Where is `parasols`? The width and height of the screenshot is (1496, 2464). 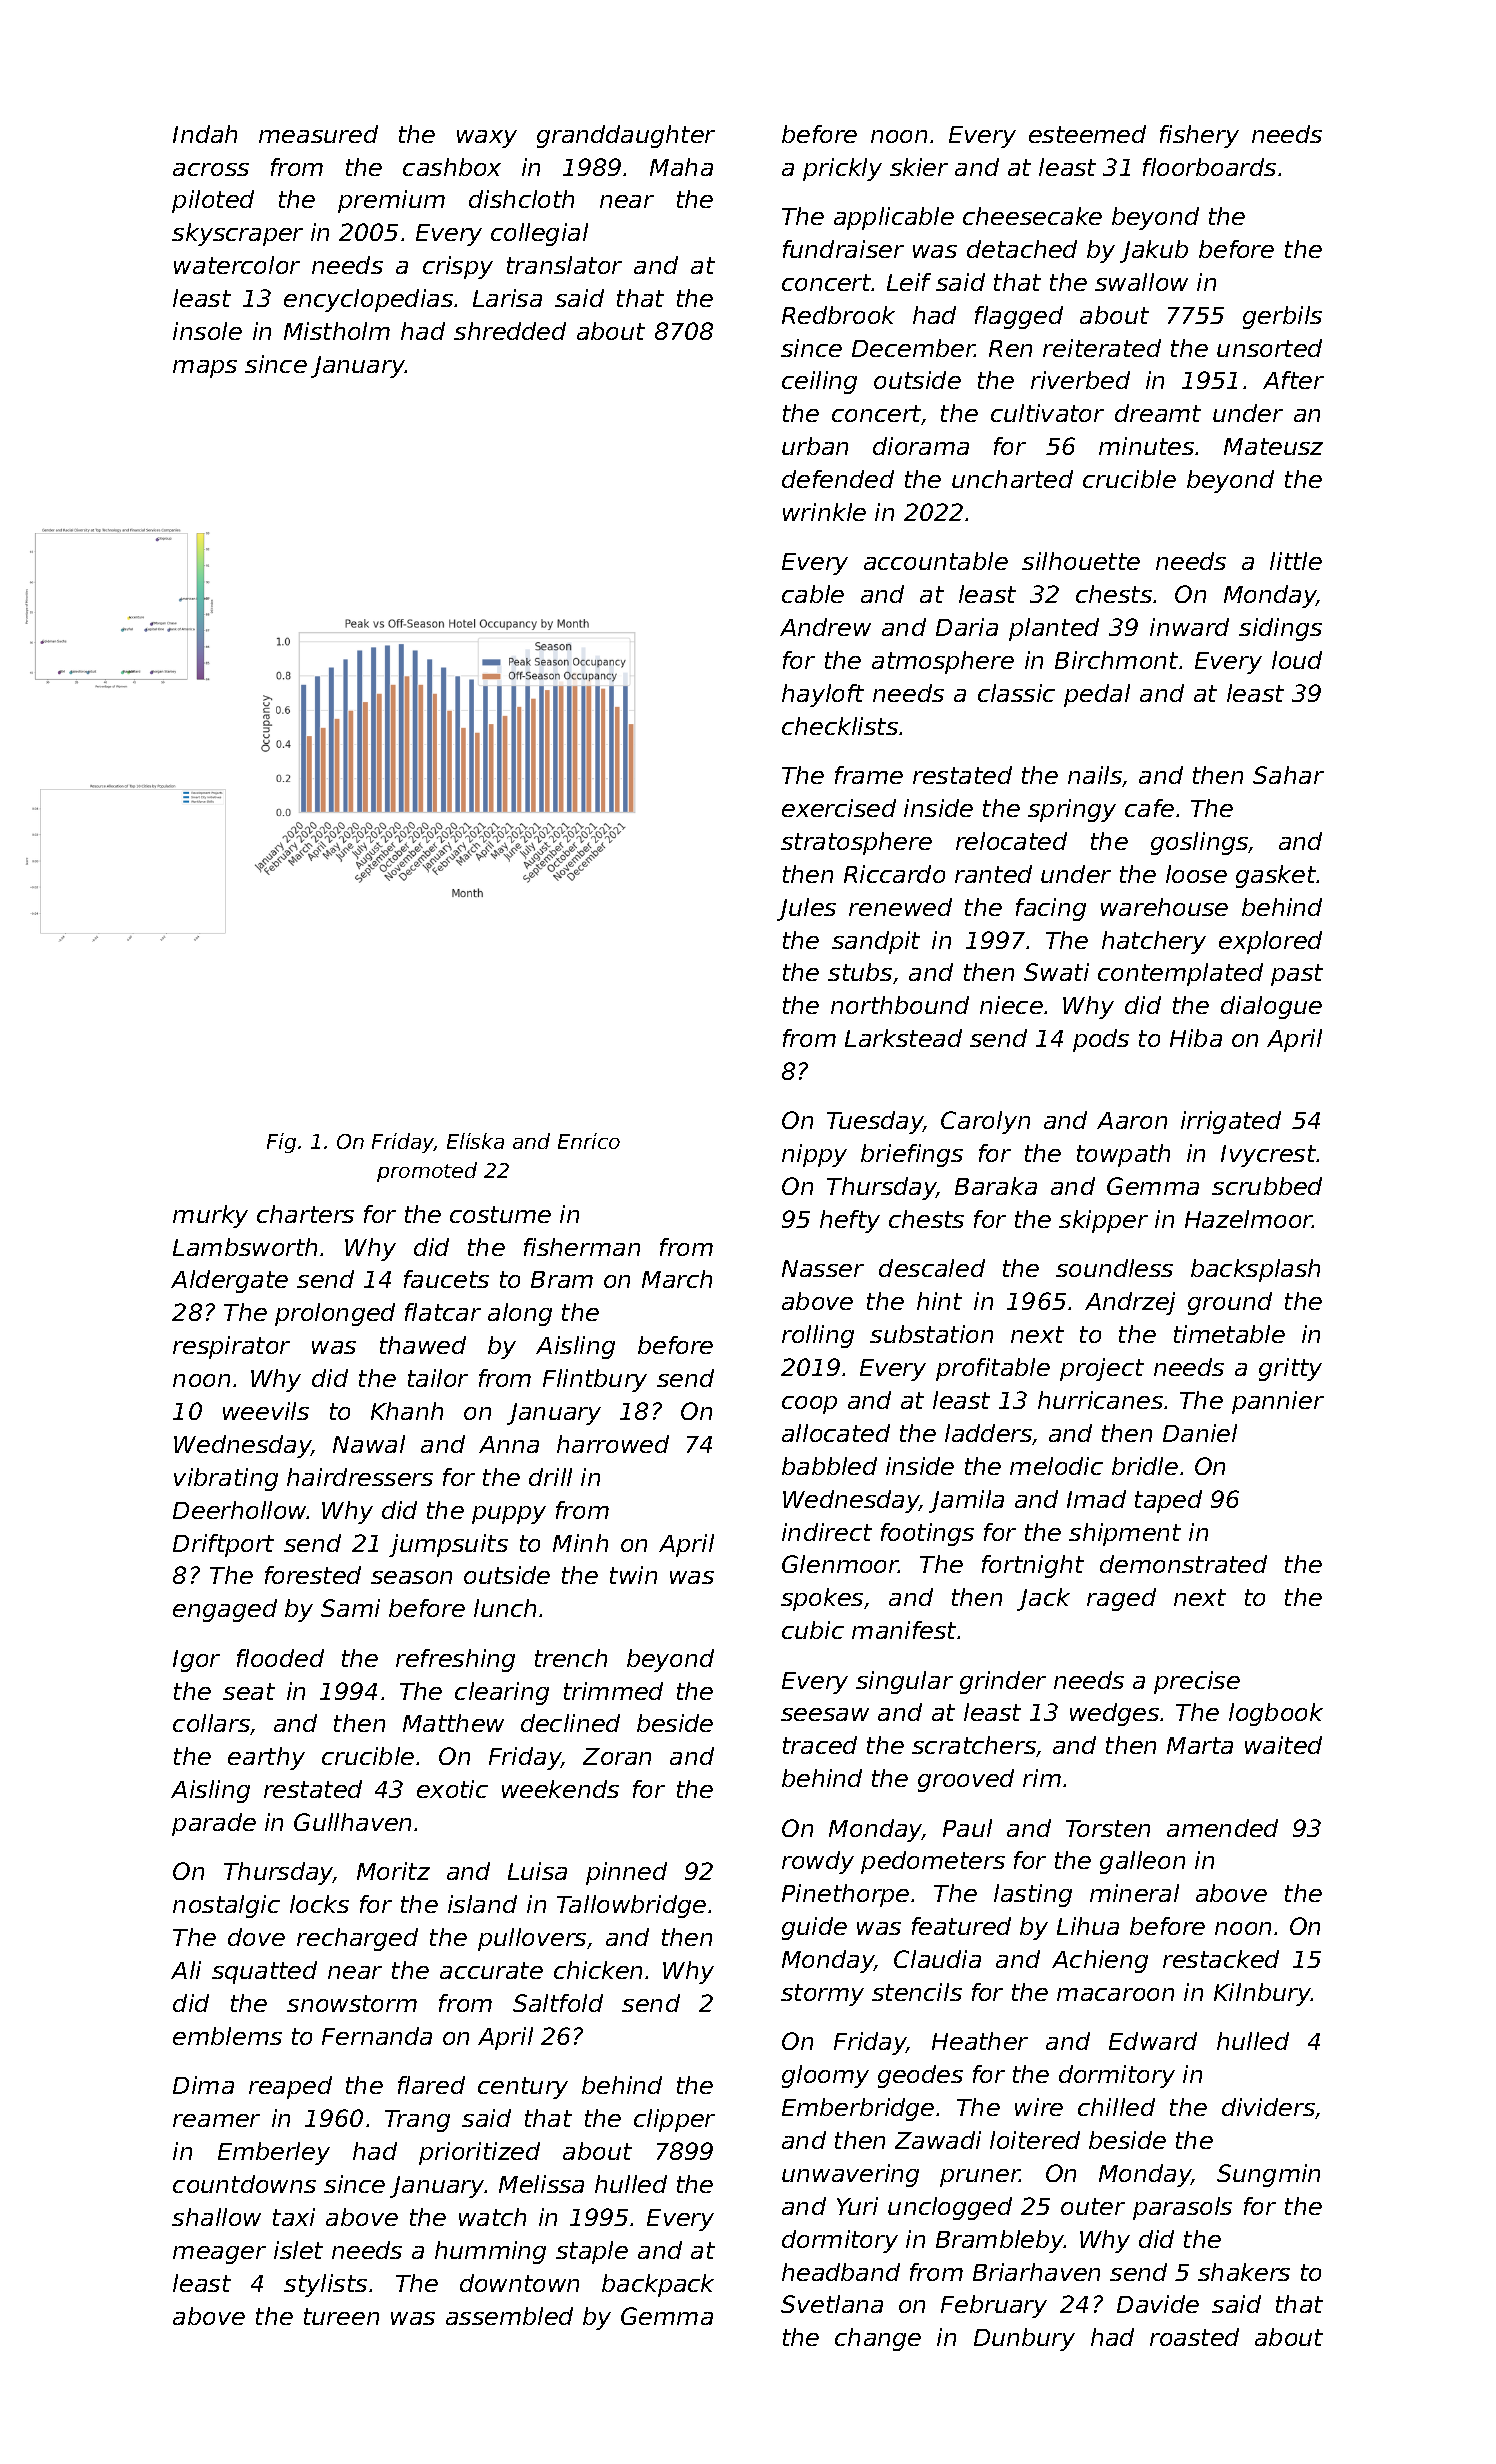 parasols is located at coordinates (1182, 2208).
